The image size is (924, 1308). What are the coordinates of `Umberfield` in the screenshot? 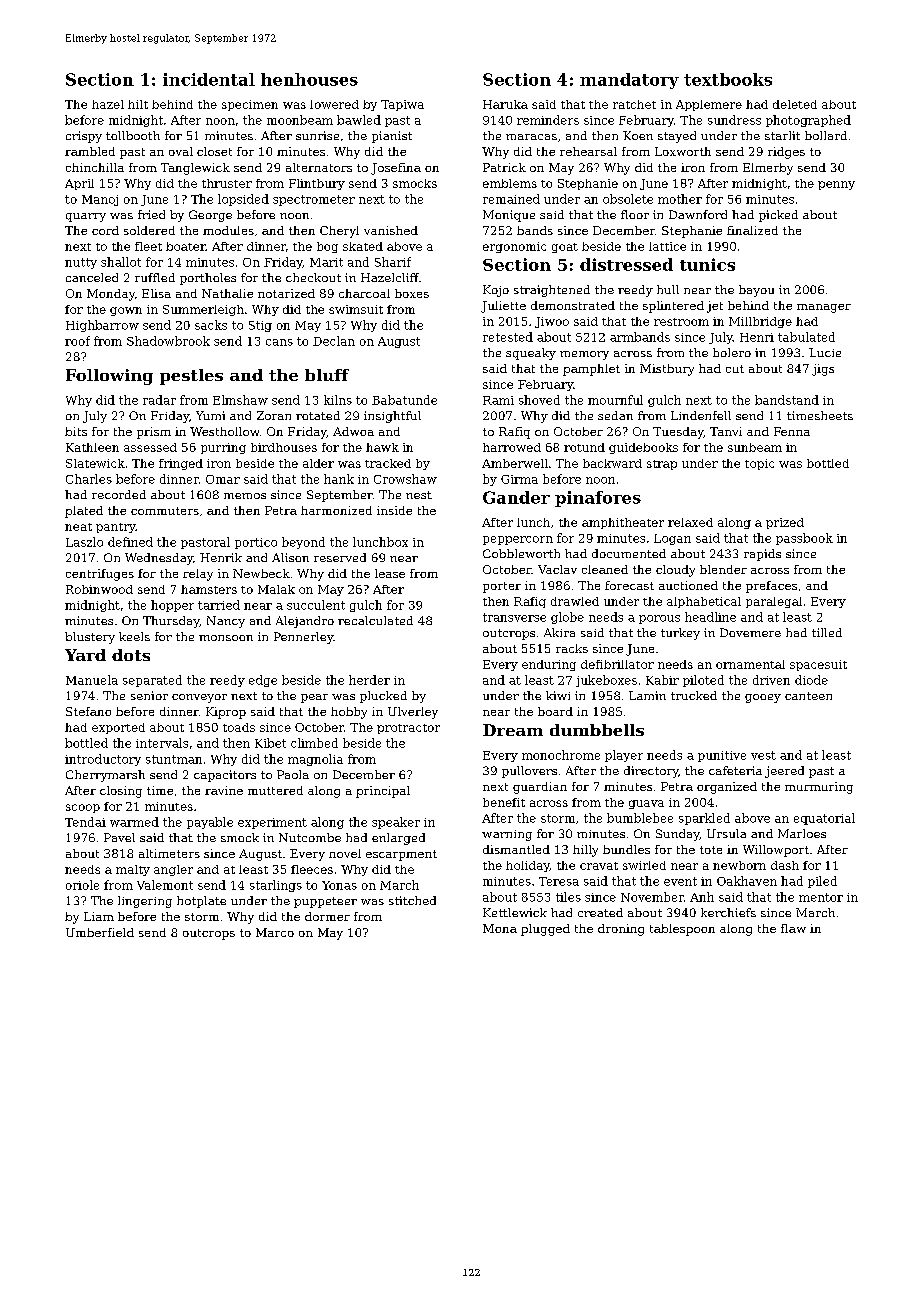 It's located at (100, 932).
